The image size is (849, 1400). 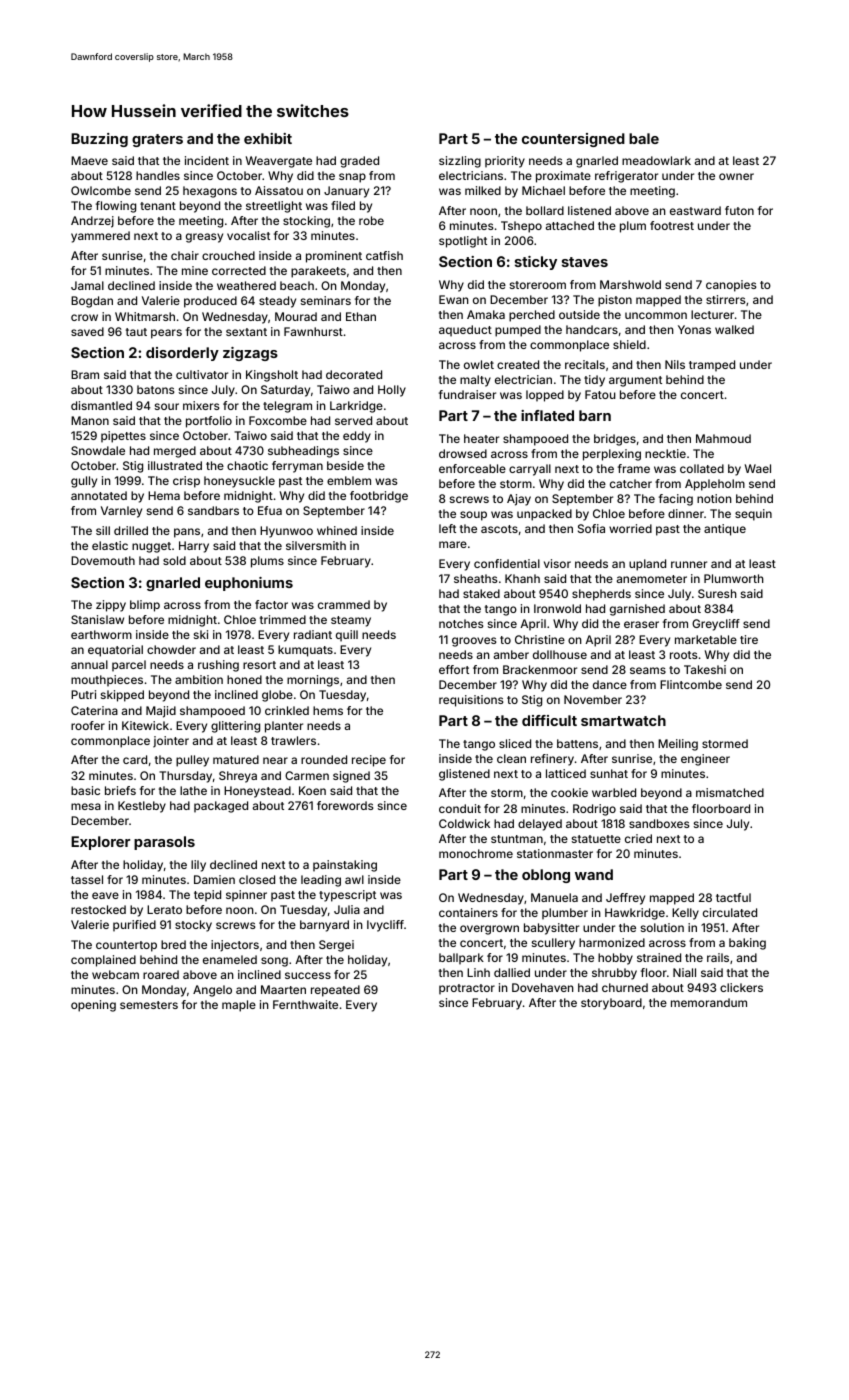 I want to click on memorandum, so click(x=709, y=1002).
